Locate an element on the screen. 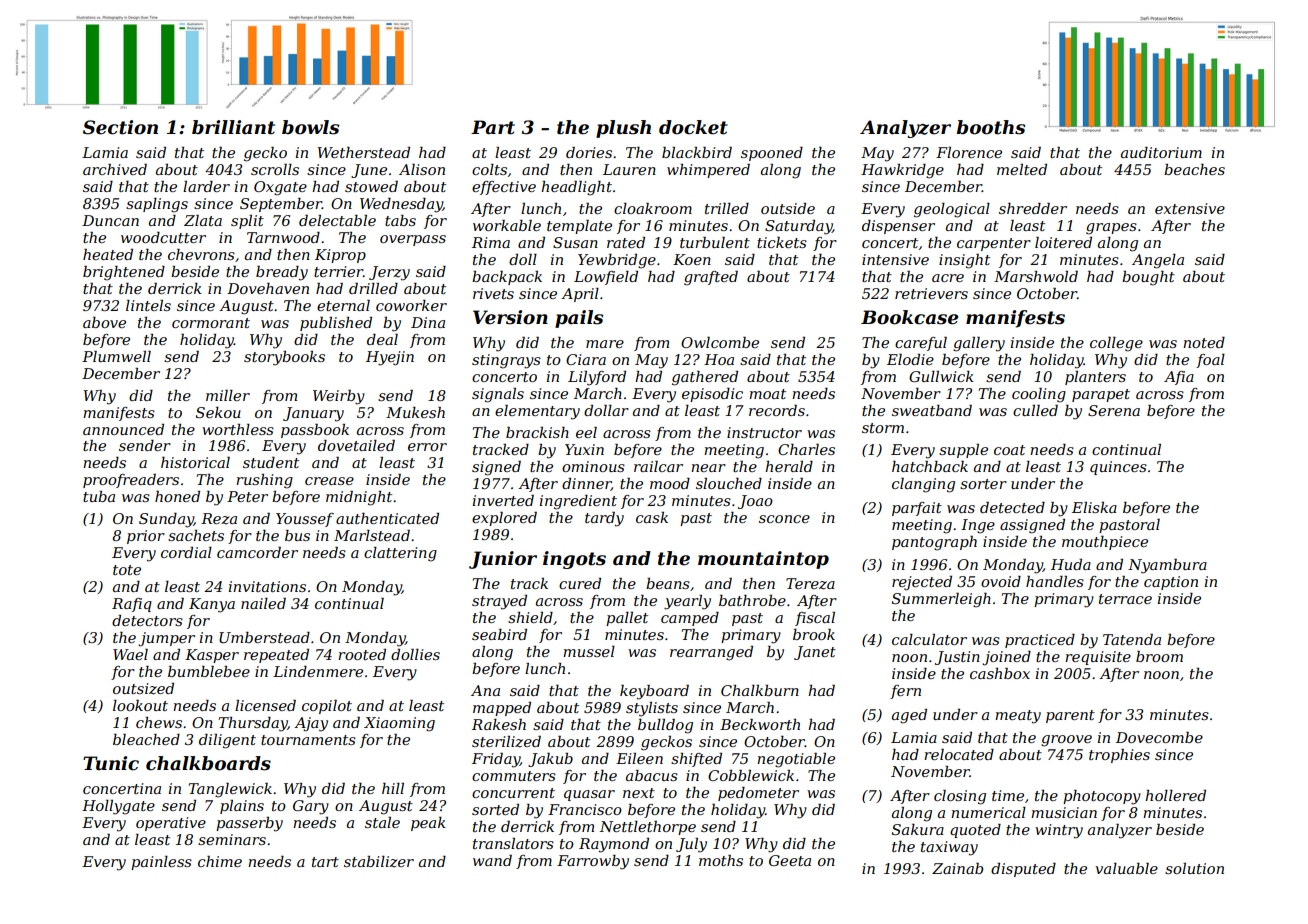 The height and width of the screenshot is (924, 1308). honed is located at coordinates (177, 496).
